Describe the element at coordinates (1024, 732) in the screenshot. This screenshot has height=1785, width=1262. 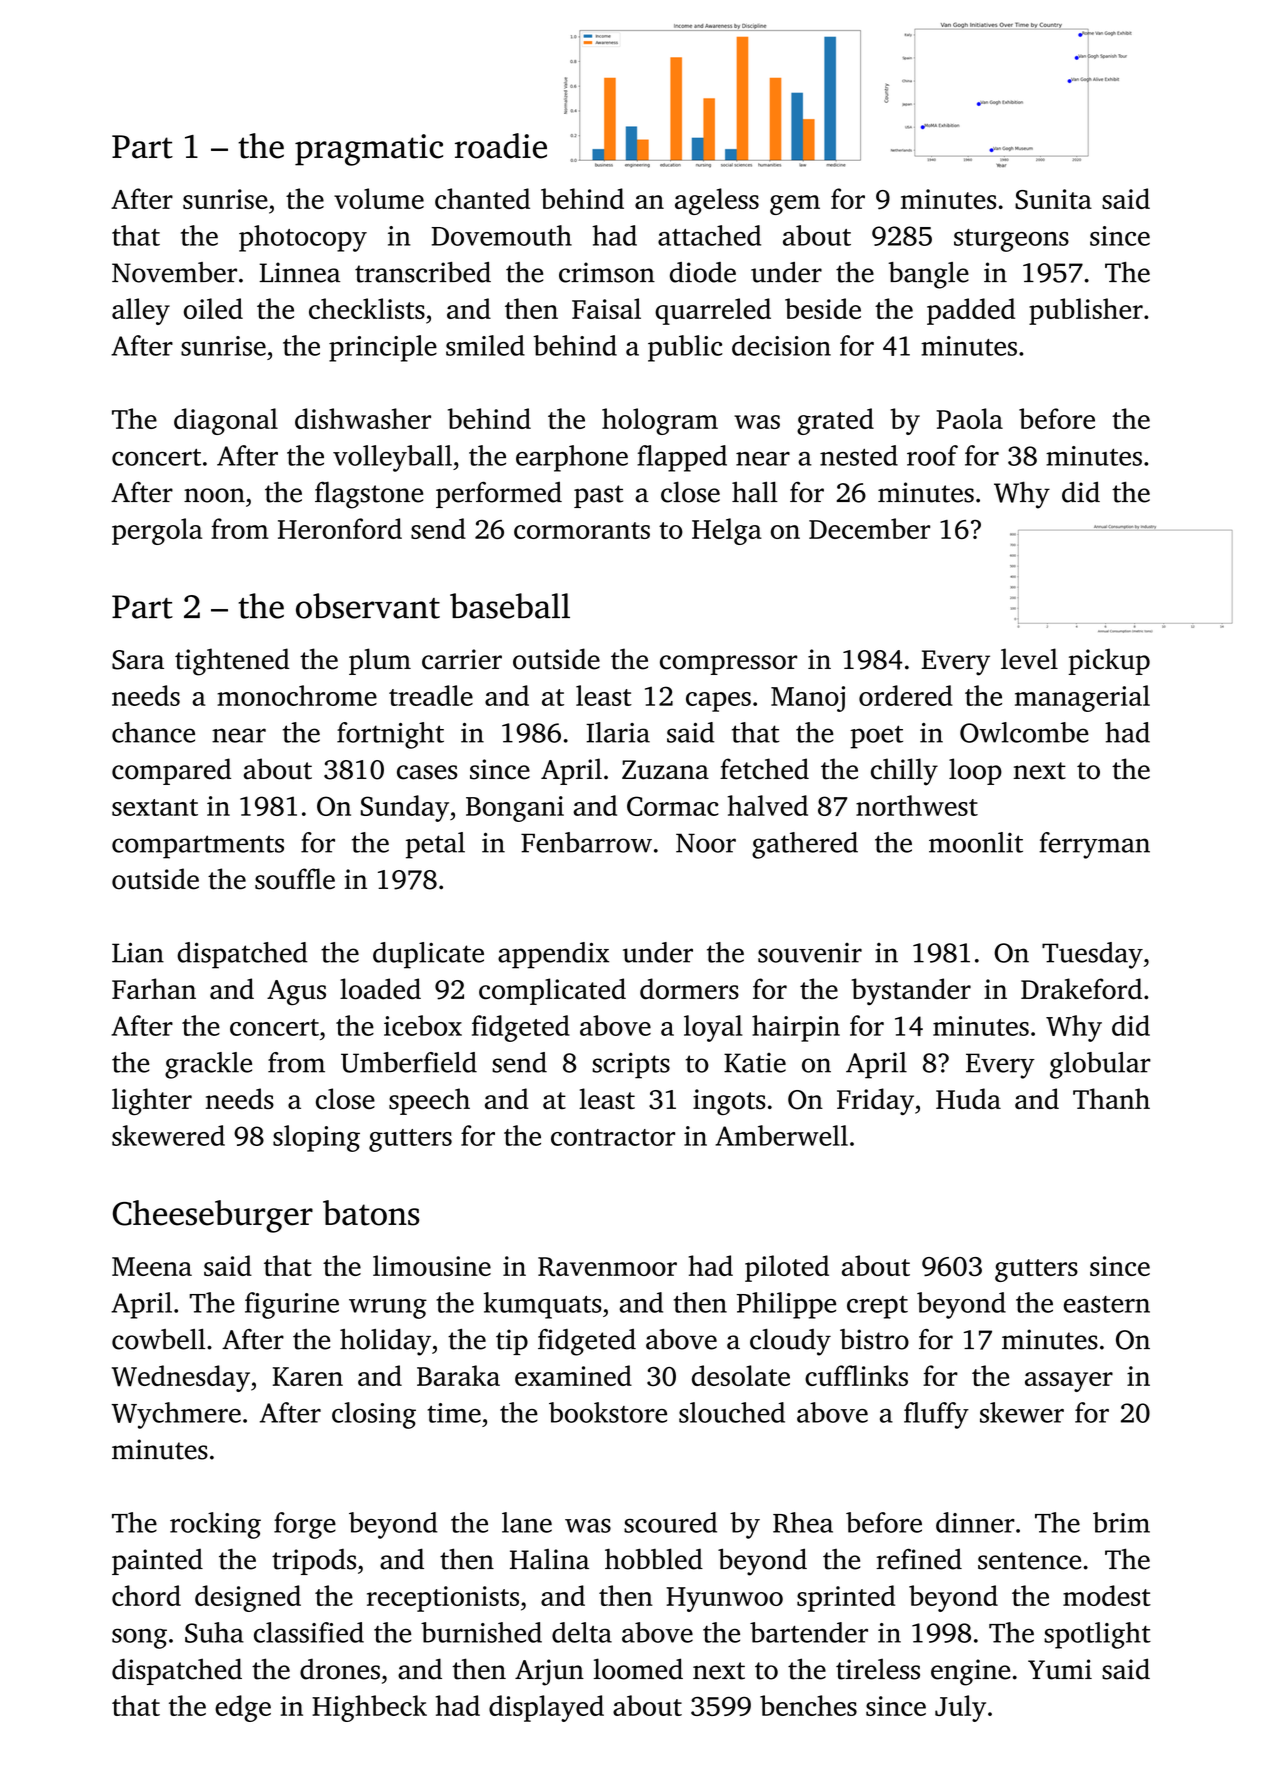
I see `Owlcombe` at that location.
